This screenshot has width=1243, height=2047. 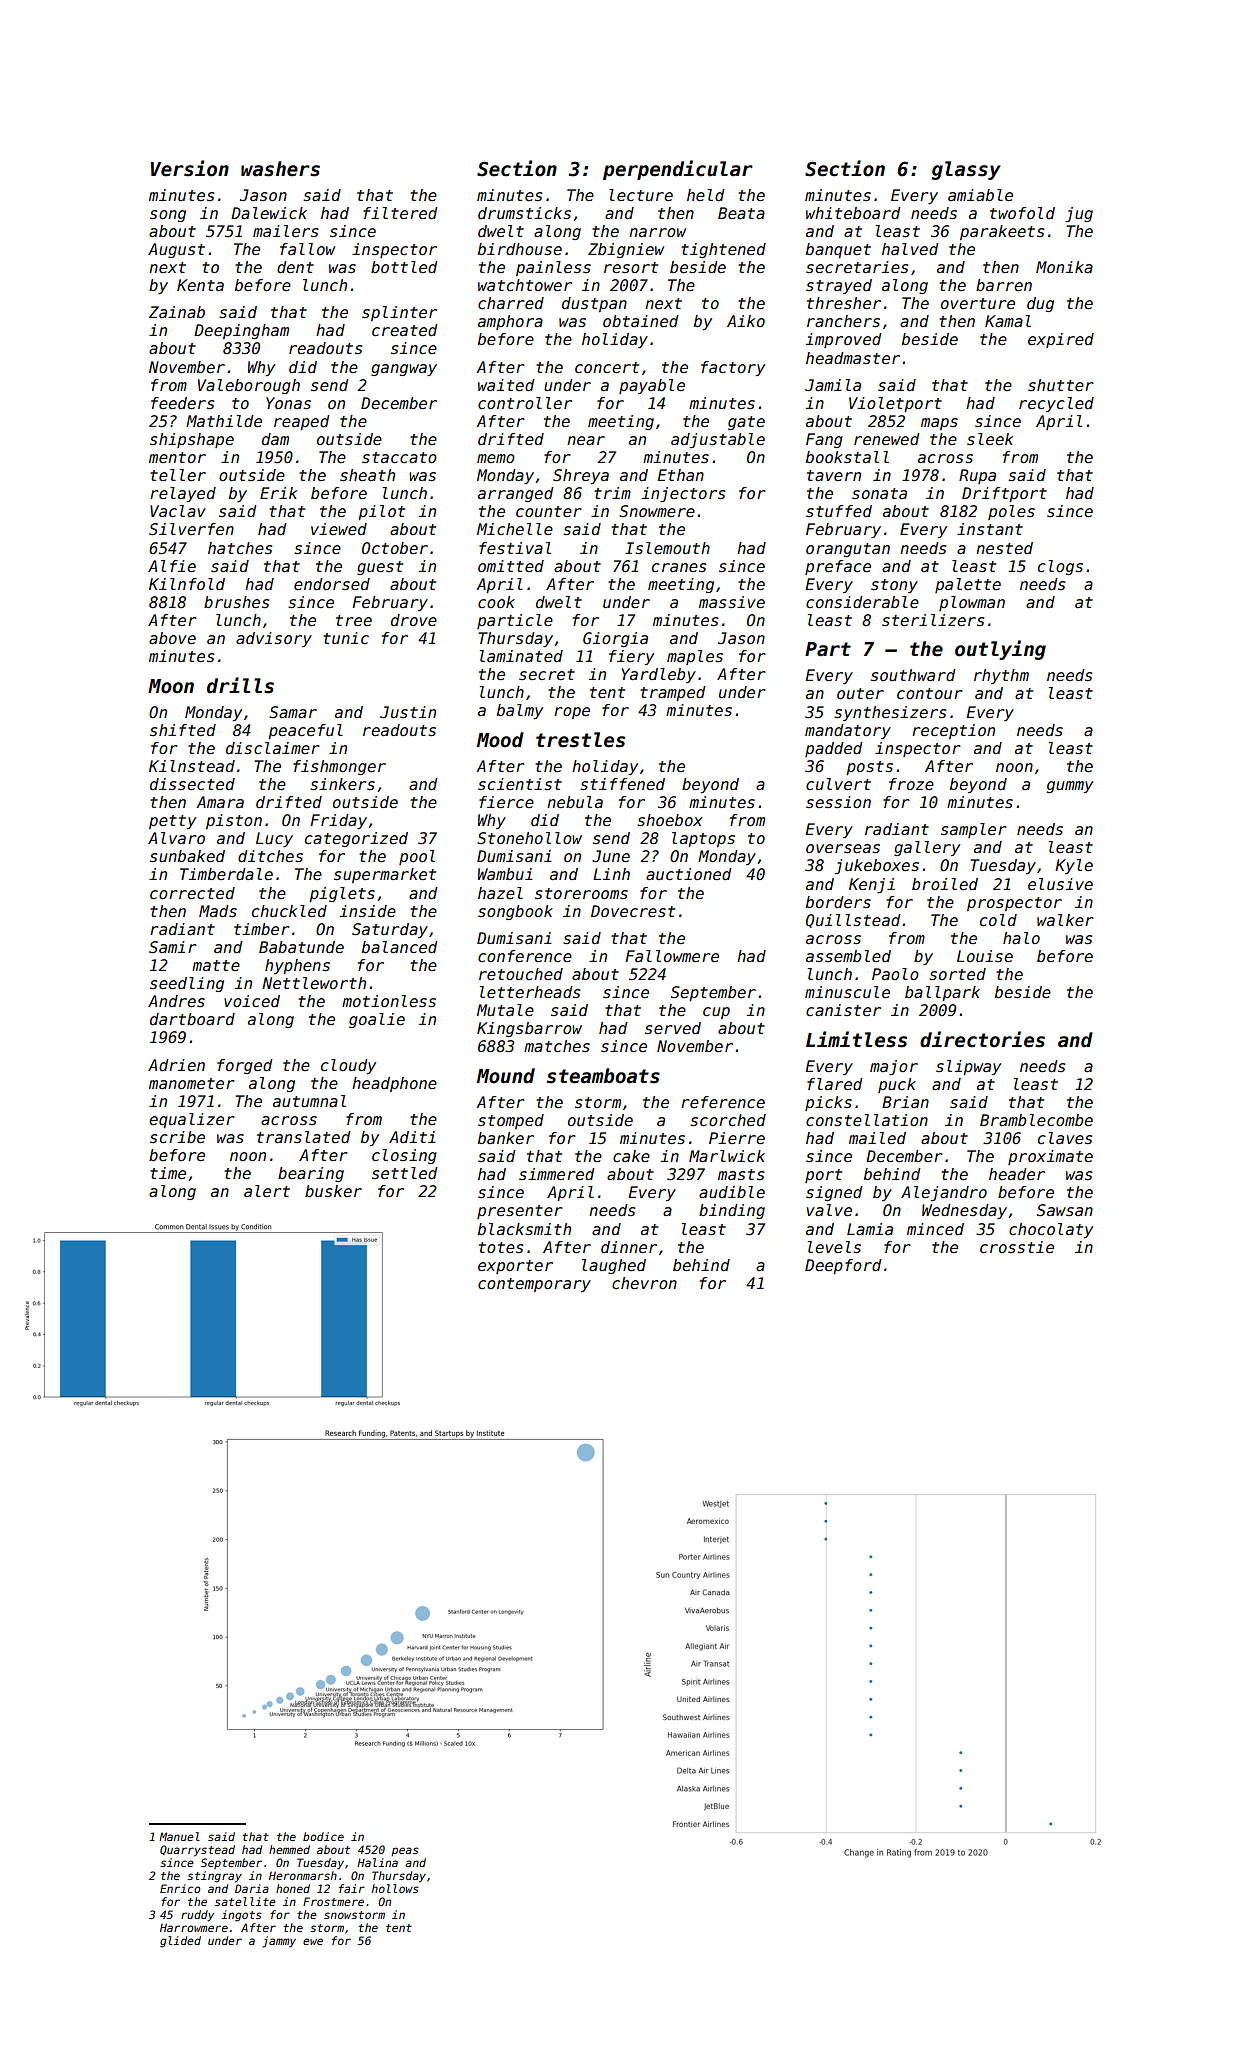 I want to click on Kenta, so click(x=200, y=285).
